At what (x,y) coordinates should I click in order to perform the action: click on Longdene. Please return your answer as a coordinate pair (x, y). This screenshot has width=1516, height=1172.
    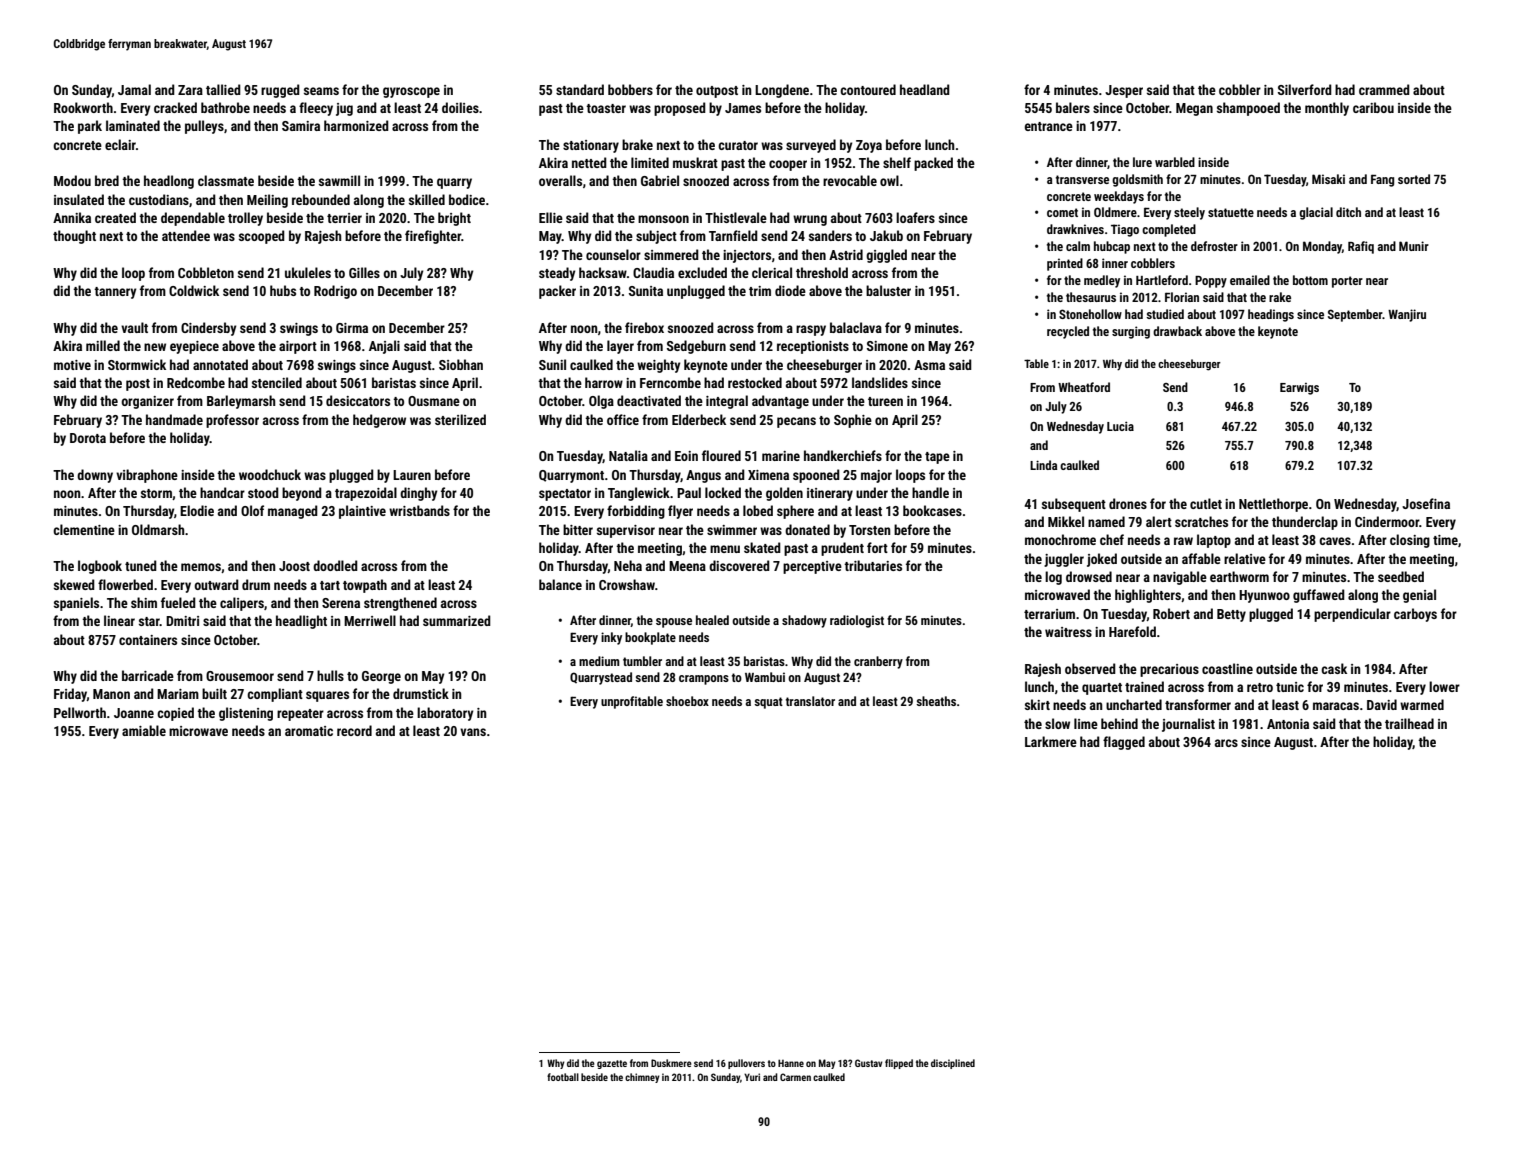
    Looking at the image, I should click on (782, 91).
